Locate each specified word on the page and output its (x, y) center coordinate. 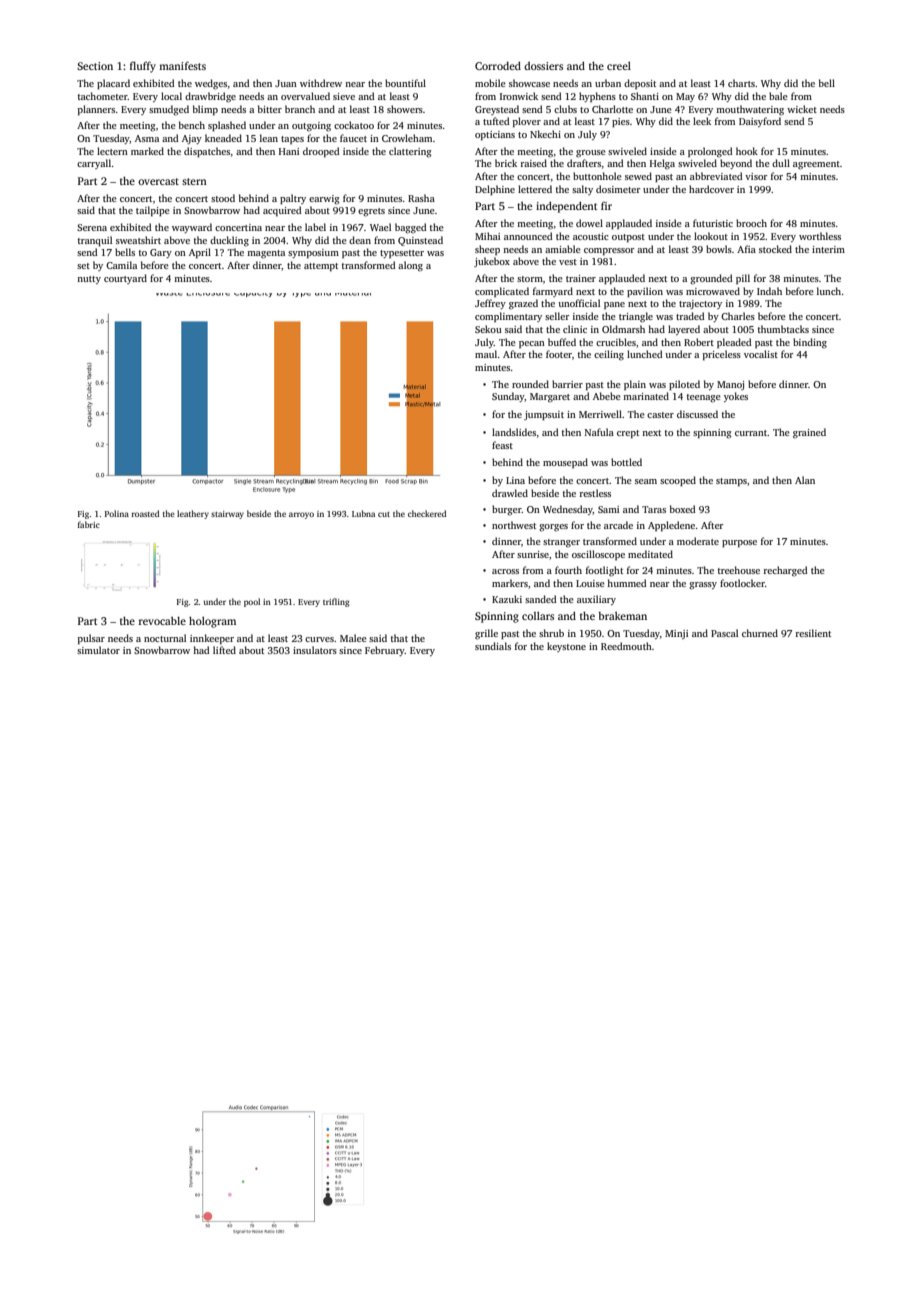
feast (502, 445)
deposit (640, 84)
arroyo (301, 515)
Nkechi (545, 134)
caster (660, 415)
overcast (158, 181)
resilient (813, 633)
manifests (182, 65)
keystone (566, 647)
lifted (224, 650)
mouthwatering (750, 110)
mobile (490, 83)
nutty (89, 280)
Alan (805, 480)
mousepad (565, 463)
